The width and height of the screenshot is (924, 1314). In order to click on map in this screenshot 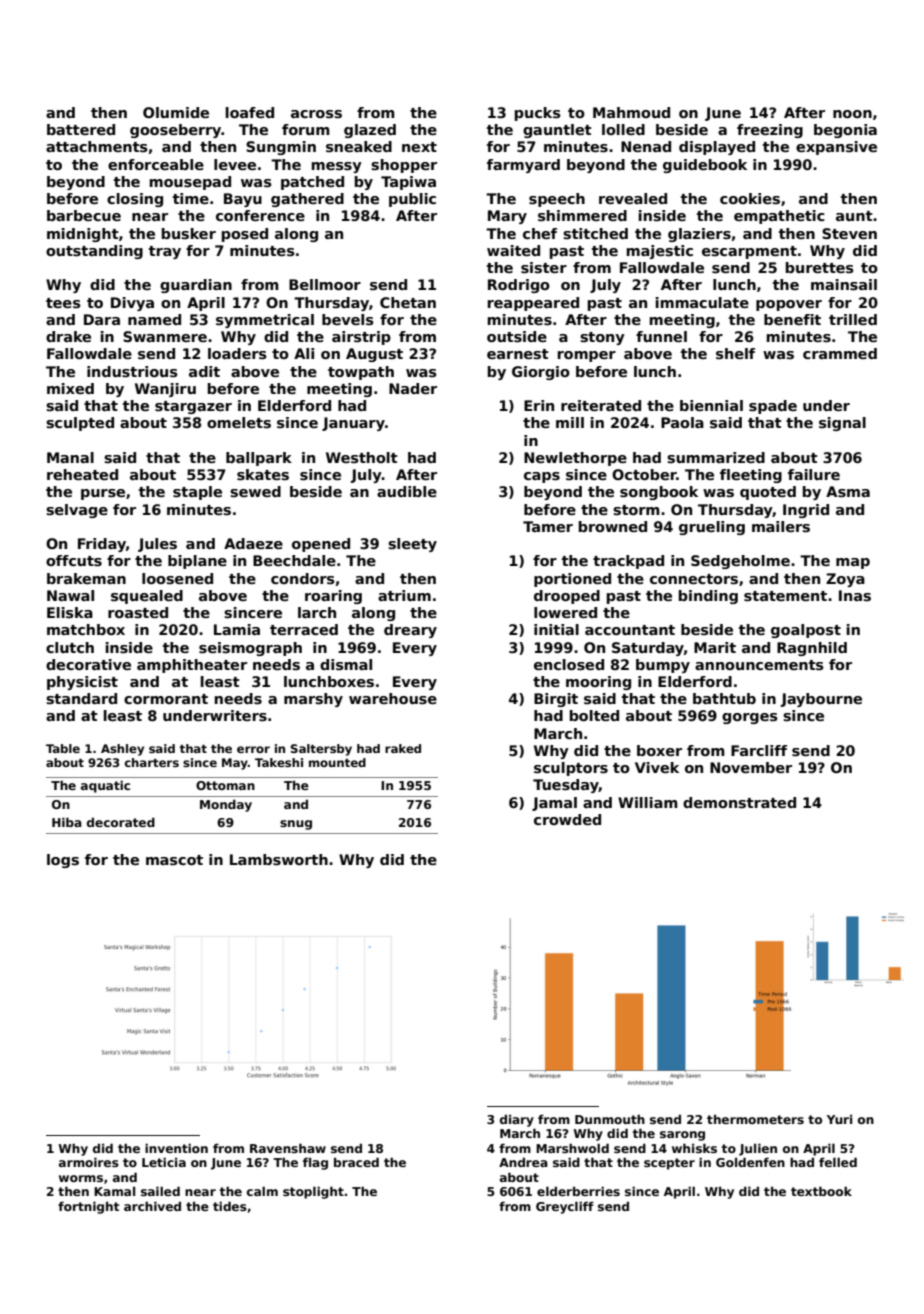, I will do `click(853, 563)`.
